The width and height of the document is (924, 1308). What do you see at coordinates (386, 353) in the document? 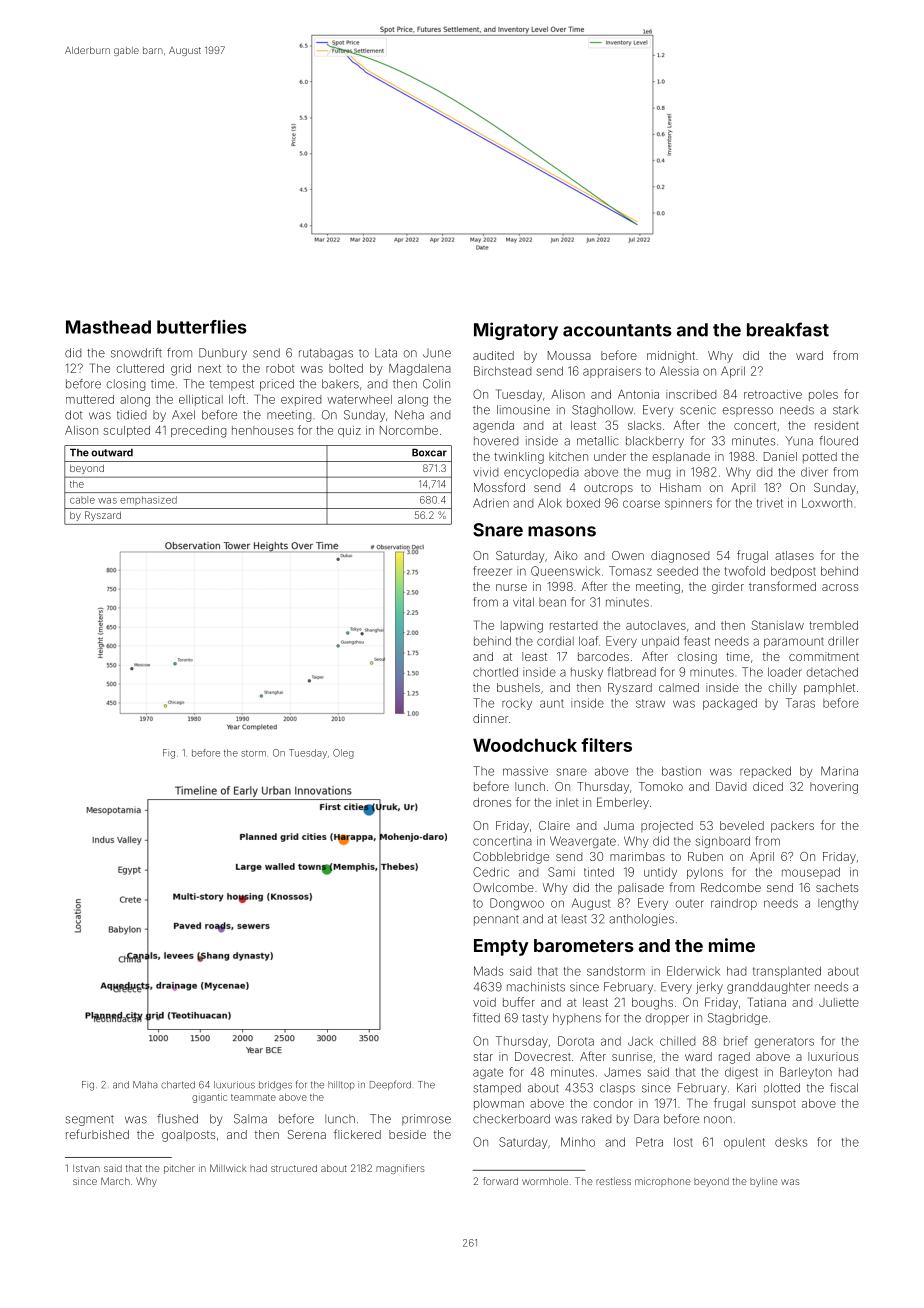
I see `Lata` at bounding box center [386, 353].
